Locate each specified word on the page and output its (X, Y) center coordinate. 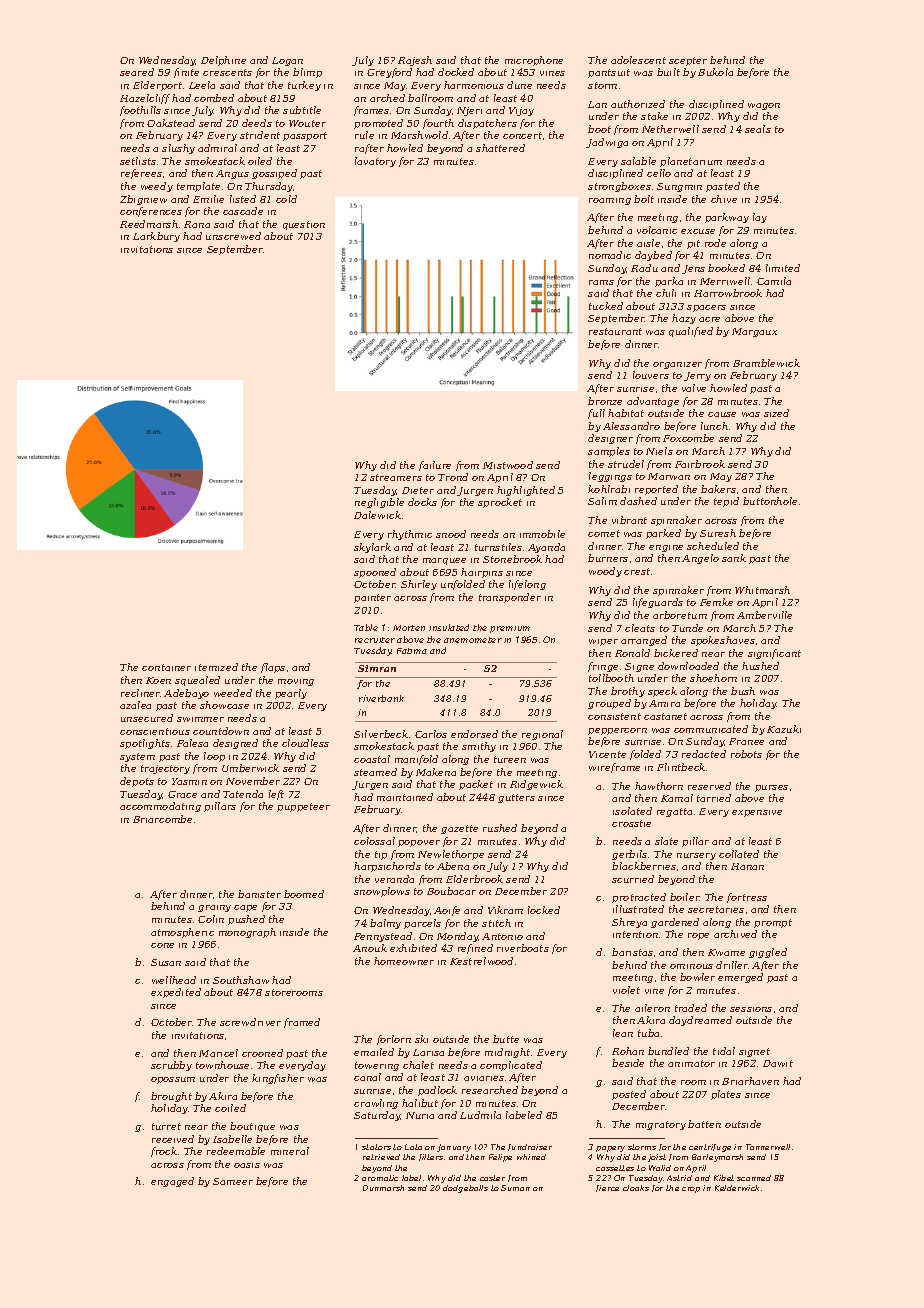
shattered (500, 148)
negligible (379, 503)
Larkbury (156, 237)
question (304, 225)
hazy (684, 319)
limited (783, 268)
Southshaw (241, 980)
